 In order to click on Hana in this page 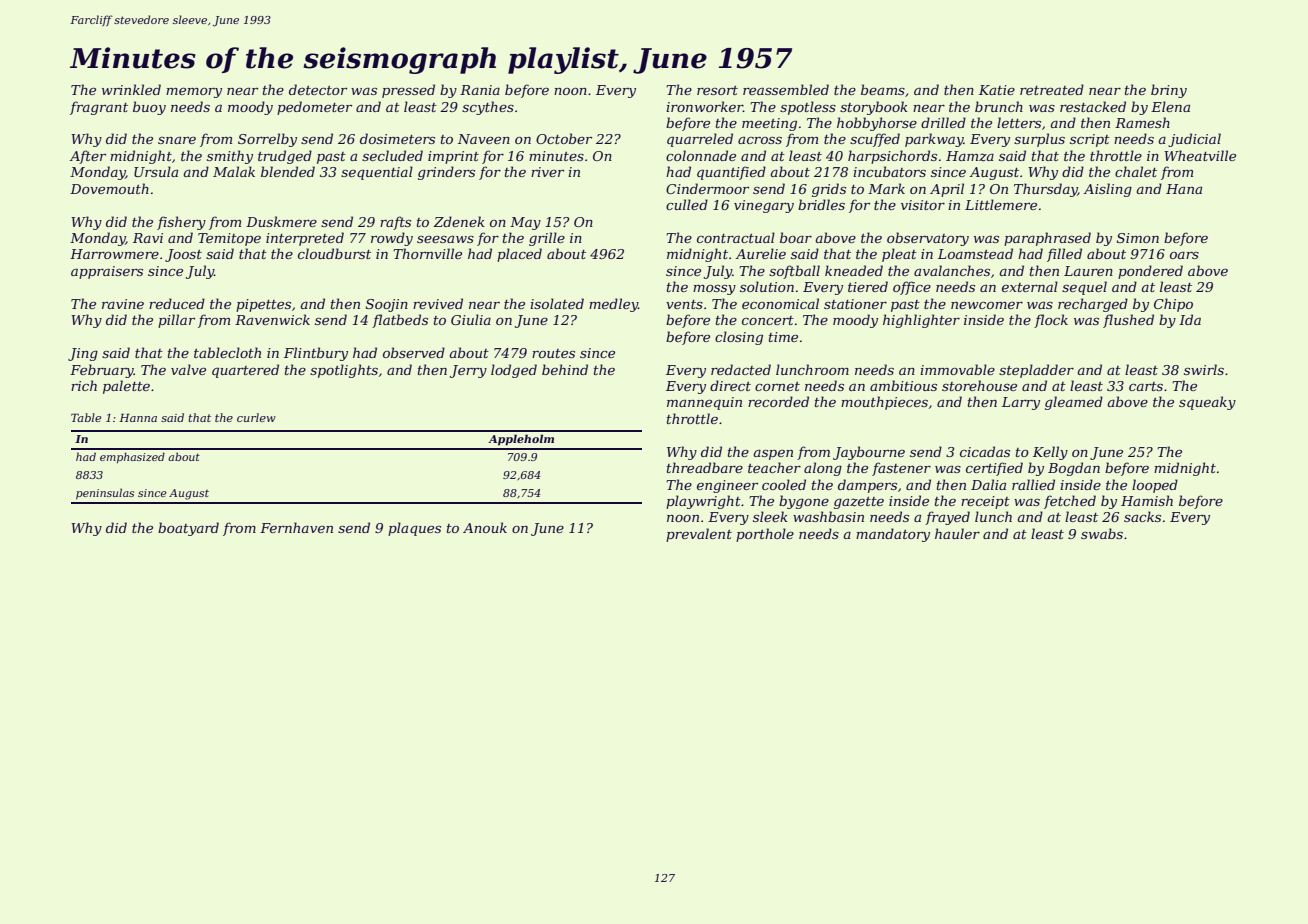, I will do `click(1184, 189)`.
